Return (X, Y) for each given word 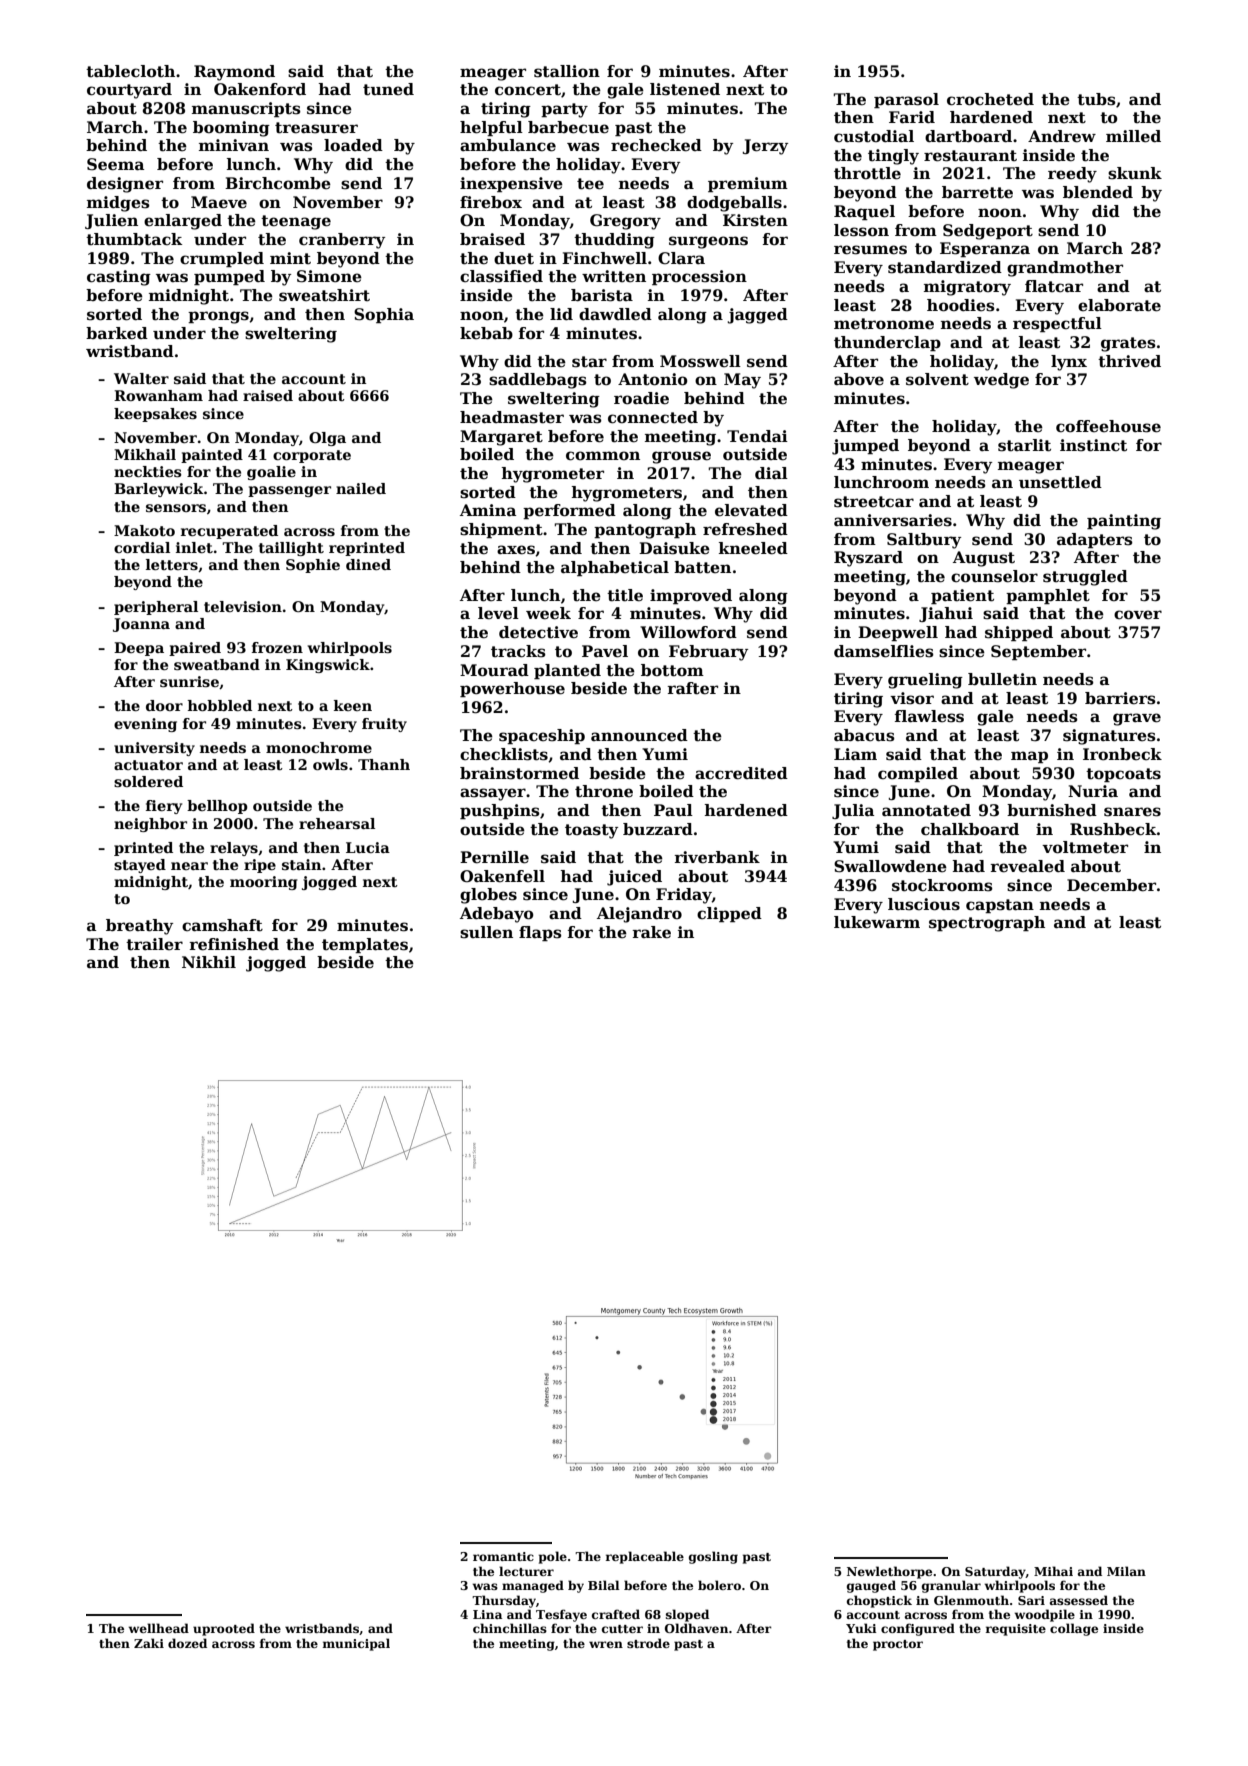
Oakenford (260, 89)
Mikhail (145, 454)
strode (648, 1643)
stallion (567, 71)
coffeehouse (1108, 426)
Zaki (149, 1643)
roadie (641, 398)
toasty (591, 831)
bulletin (1002, 679)
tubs (1096, 99)
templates (365, 945)
